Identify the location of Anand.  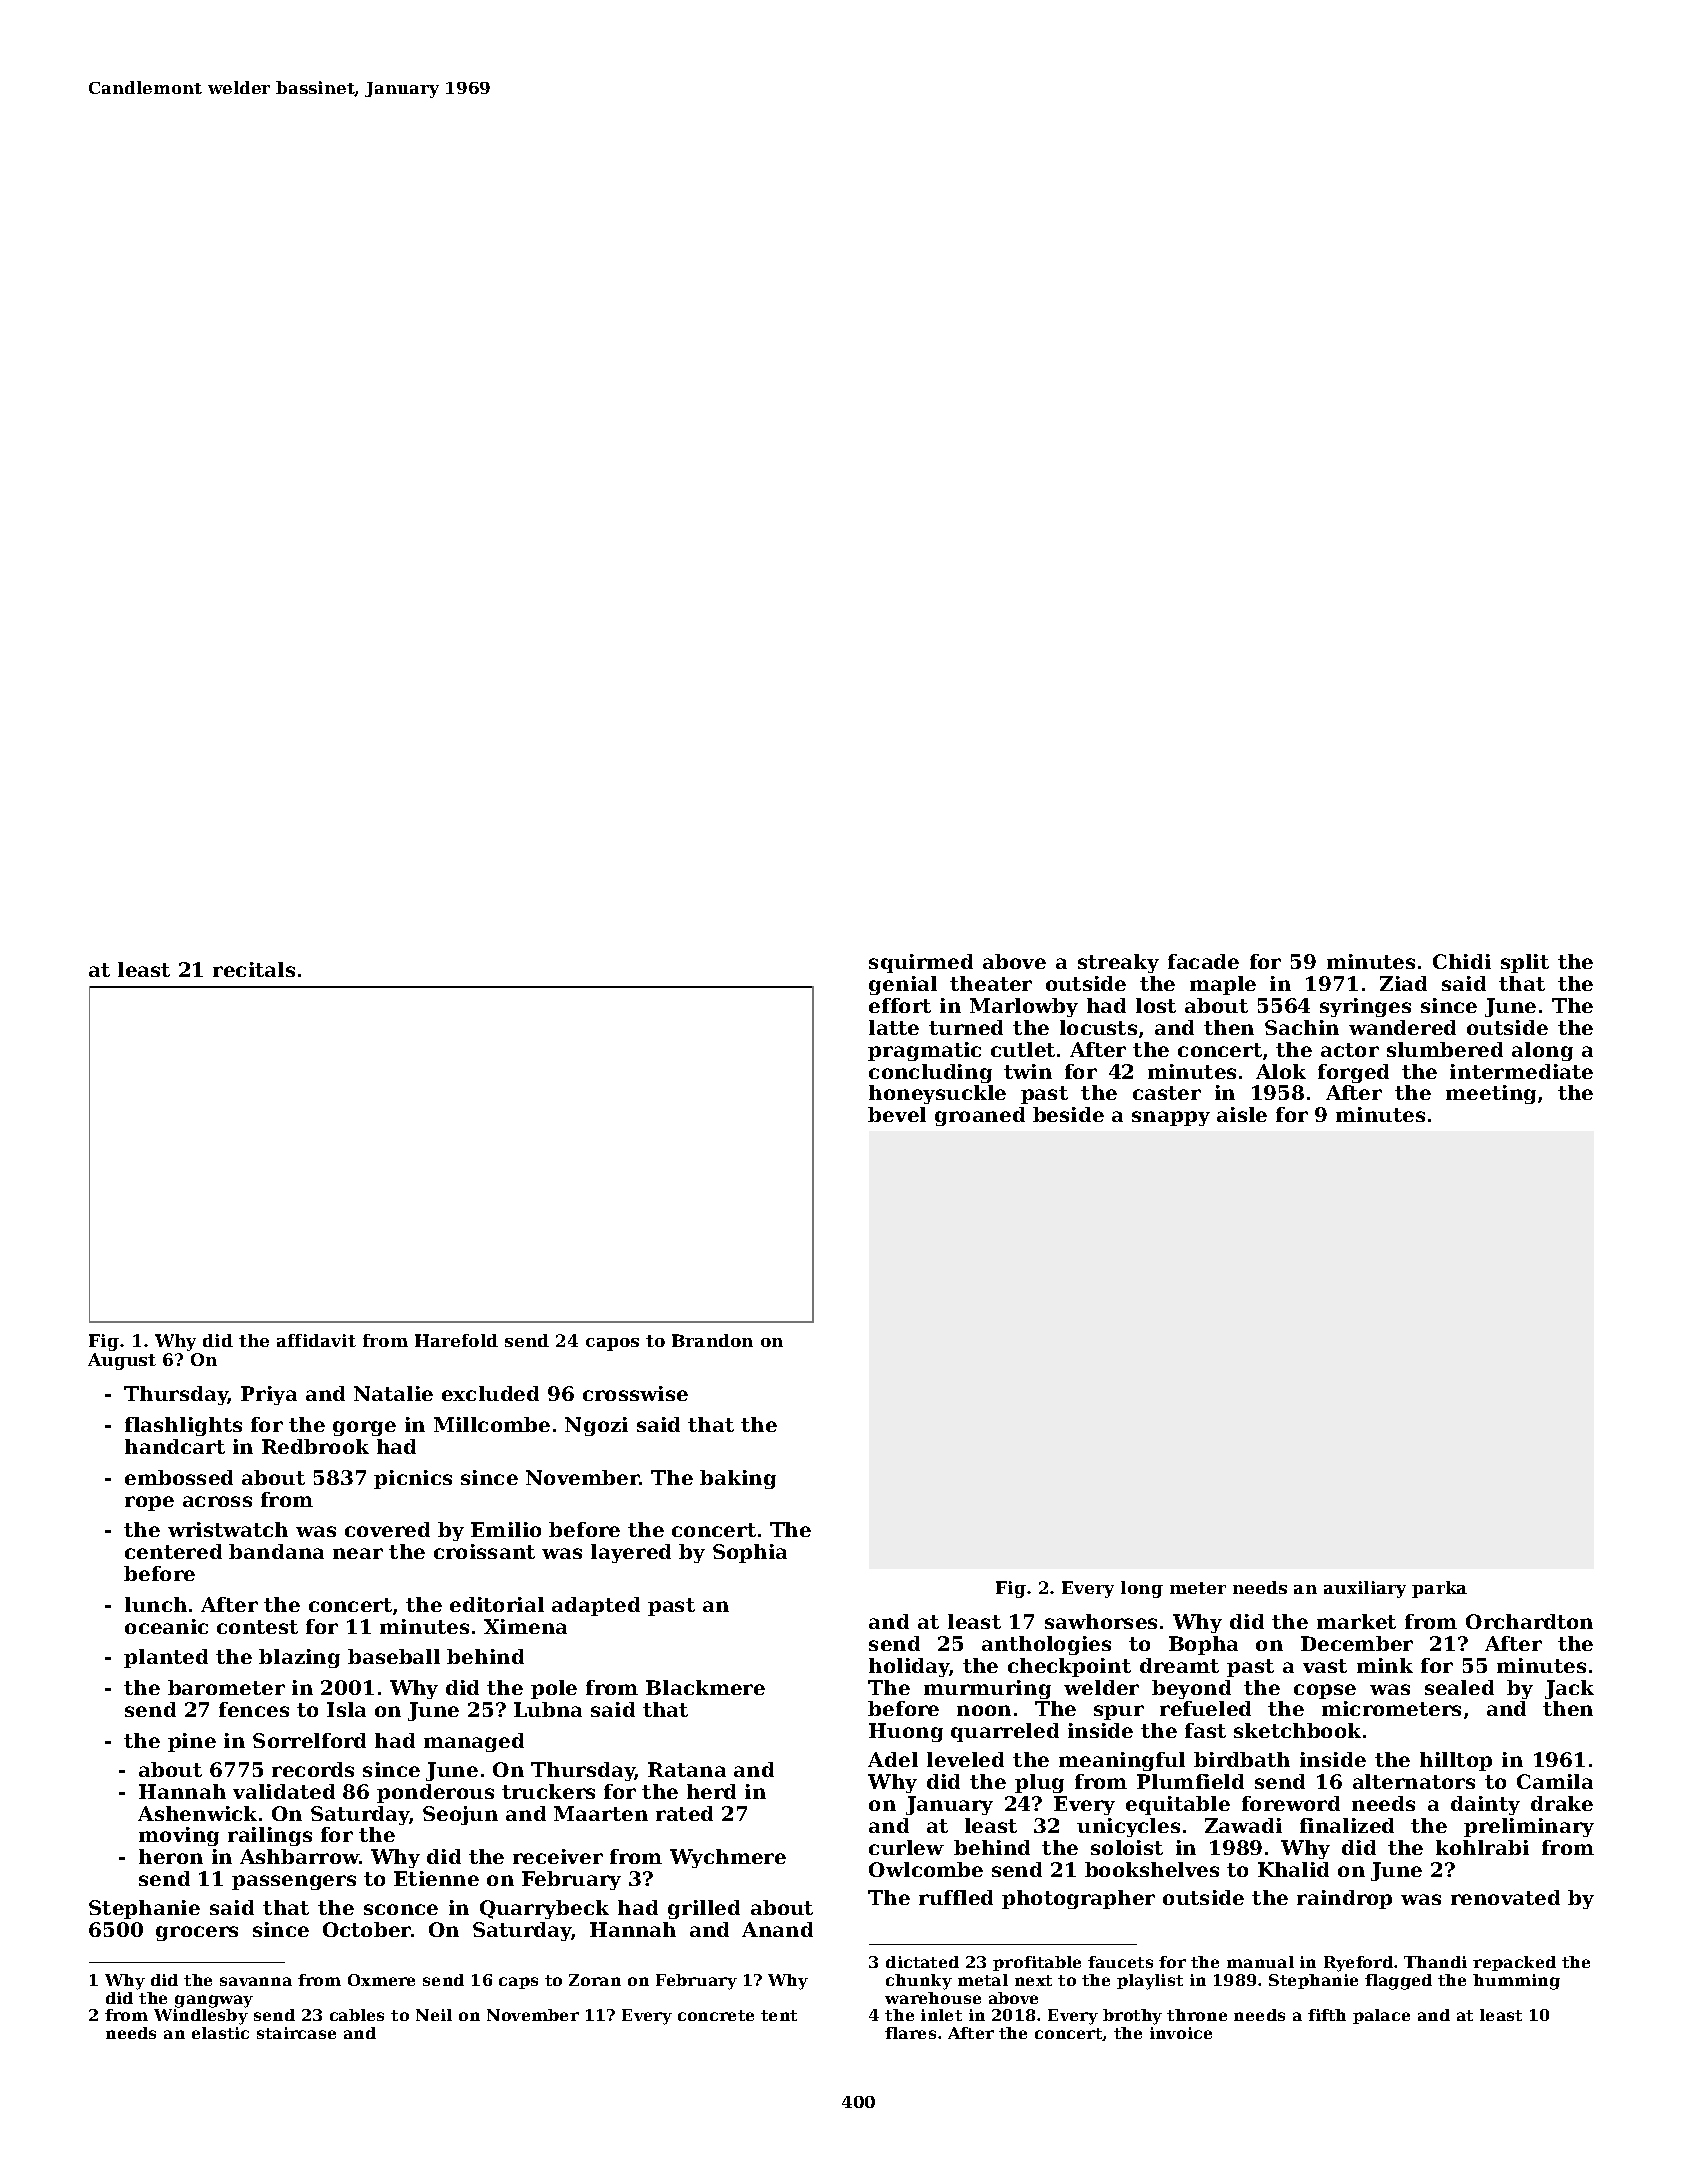
(777, 1929).
